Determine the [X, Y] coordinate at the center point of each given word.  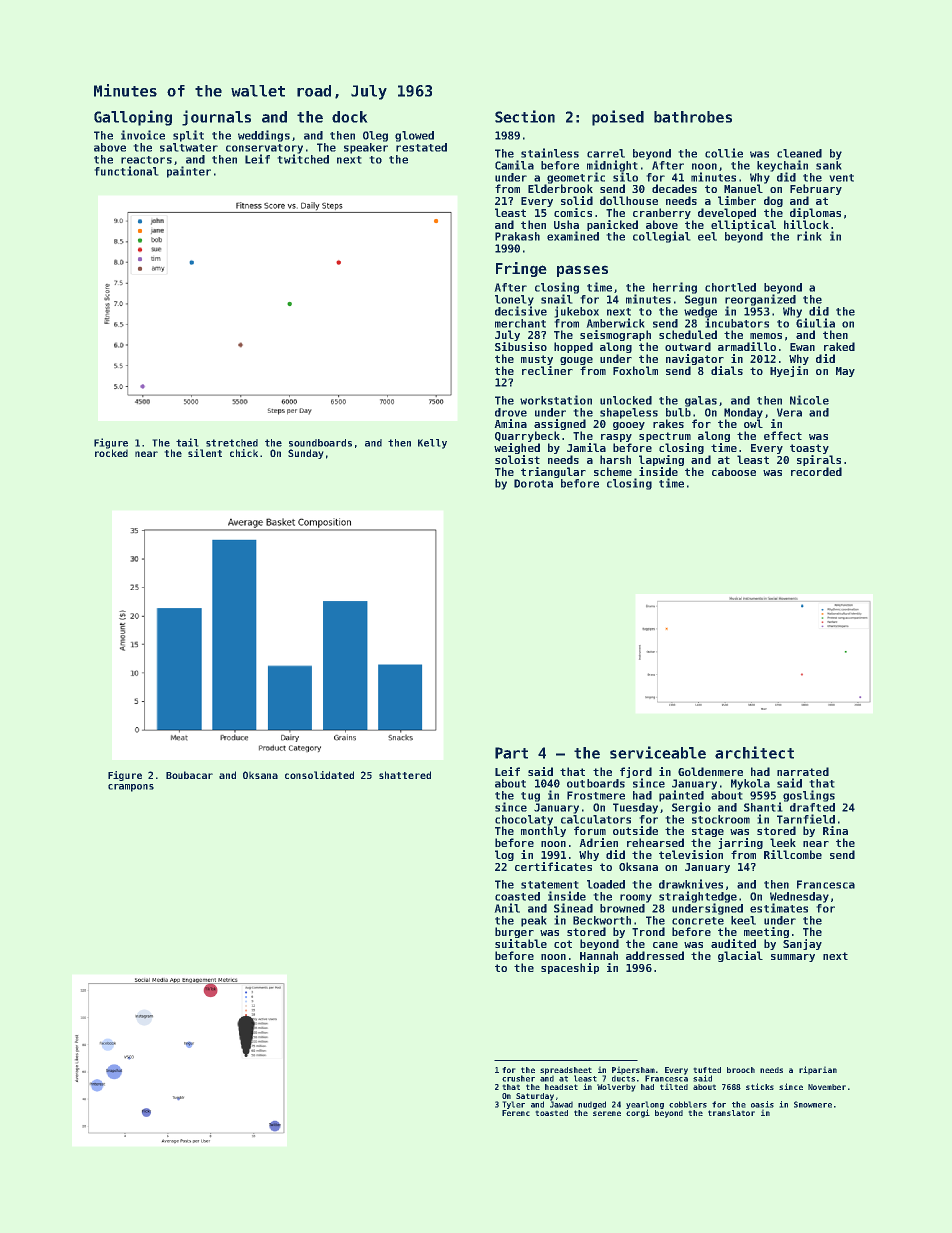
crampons [131, 788]
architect [754, 752]
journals [216, 118]
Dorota [533, 483]
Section [525, 116]
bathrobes [693, 117]
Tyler [514, 1105]
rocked [111, 453]
